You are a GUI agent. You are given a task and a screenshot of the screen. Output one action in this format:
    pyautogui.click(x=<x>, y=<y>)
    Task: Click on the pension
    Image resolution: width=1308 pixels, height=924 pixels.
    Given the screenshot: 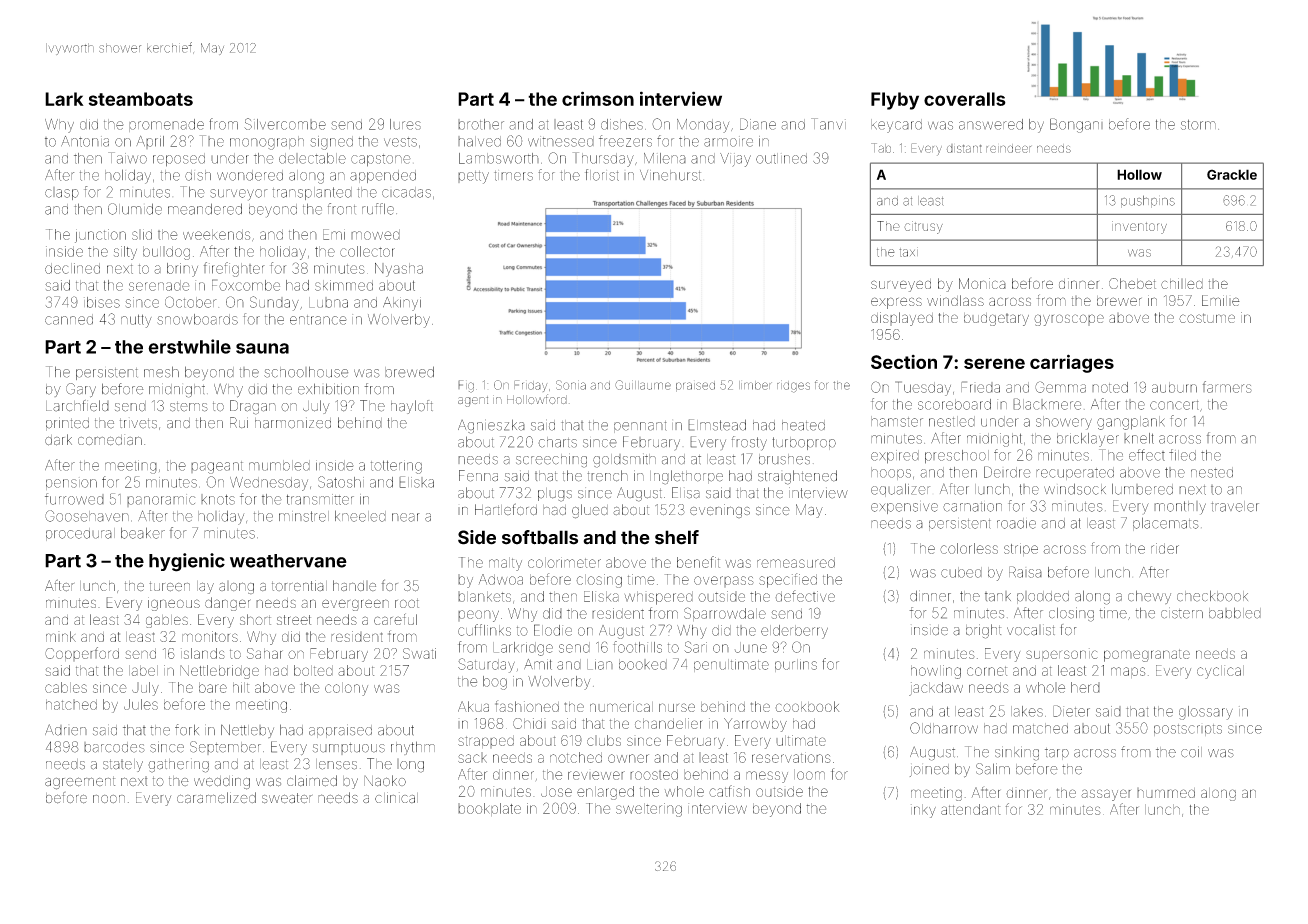 What is the action you would take?
    pyautogui.click(x=71, y=484)
